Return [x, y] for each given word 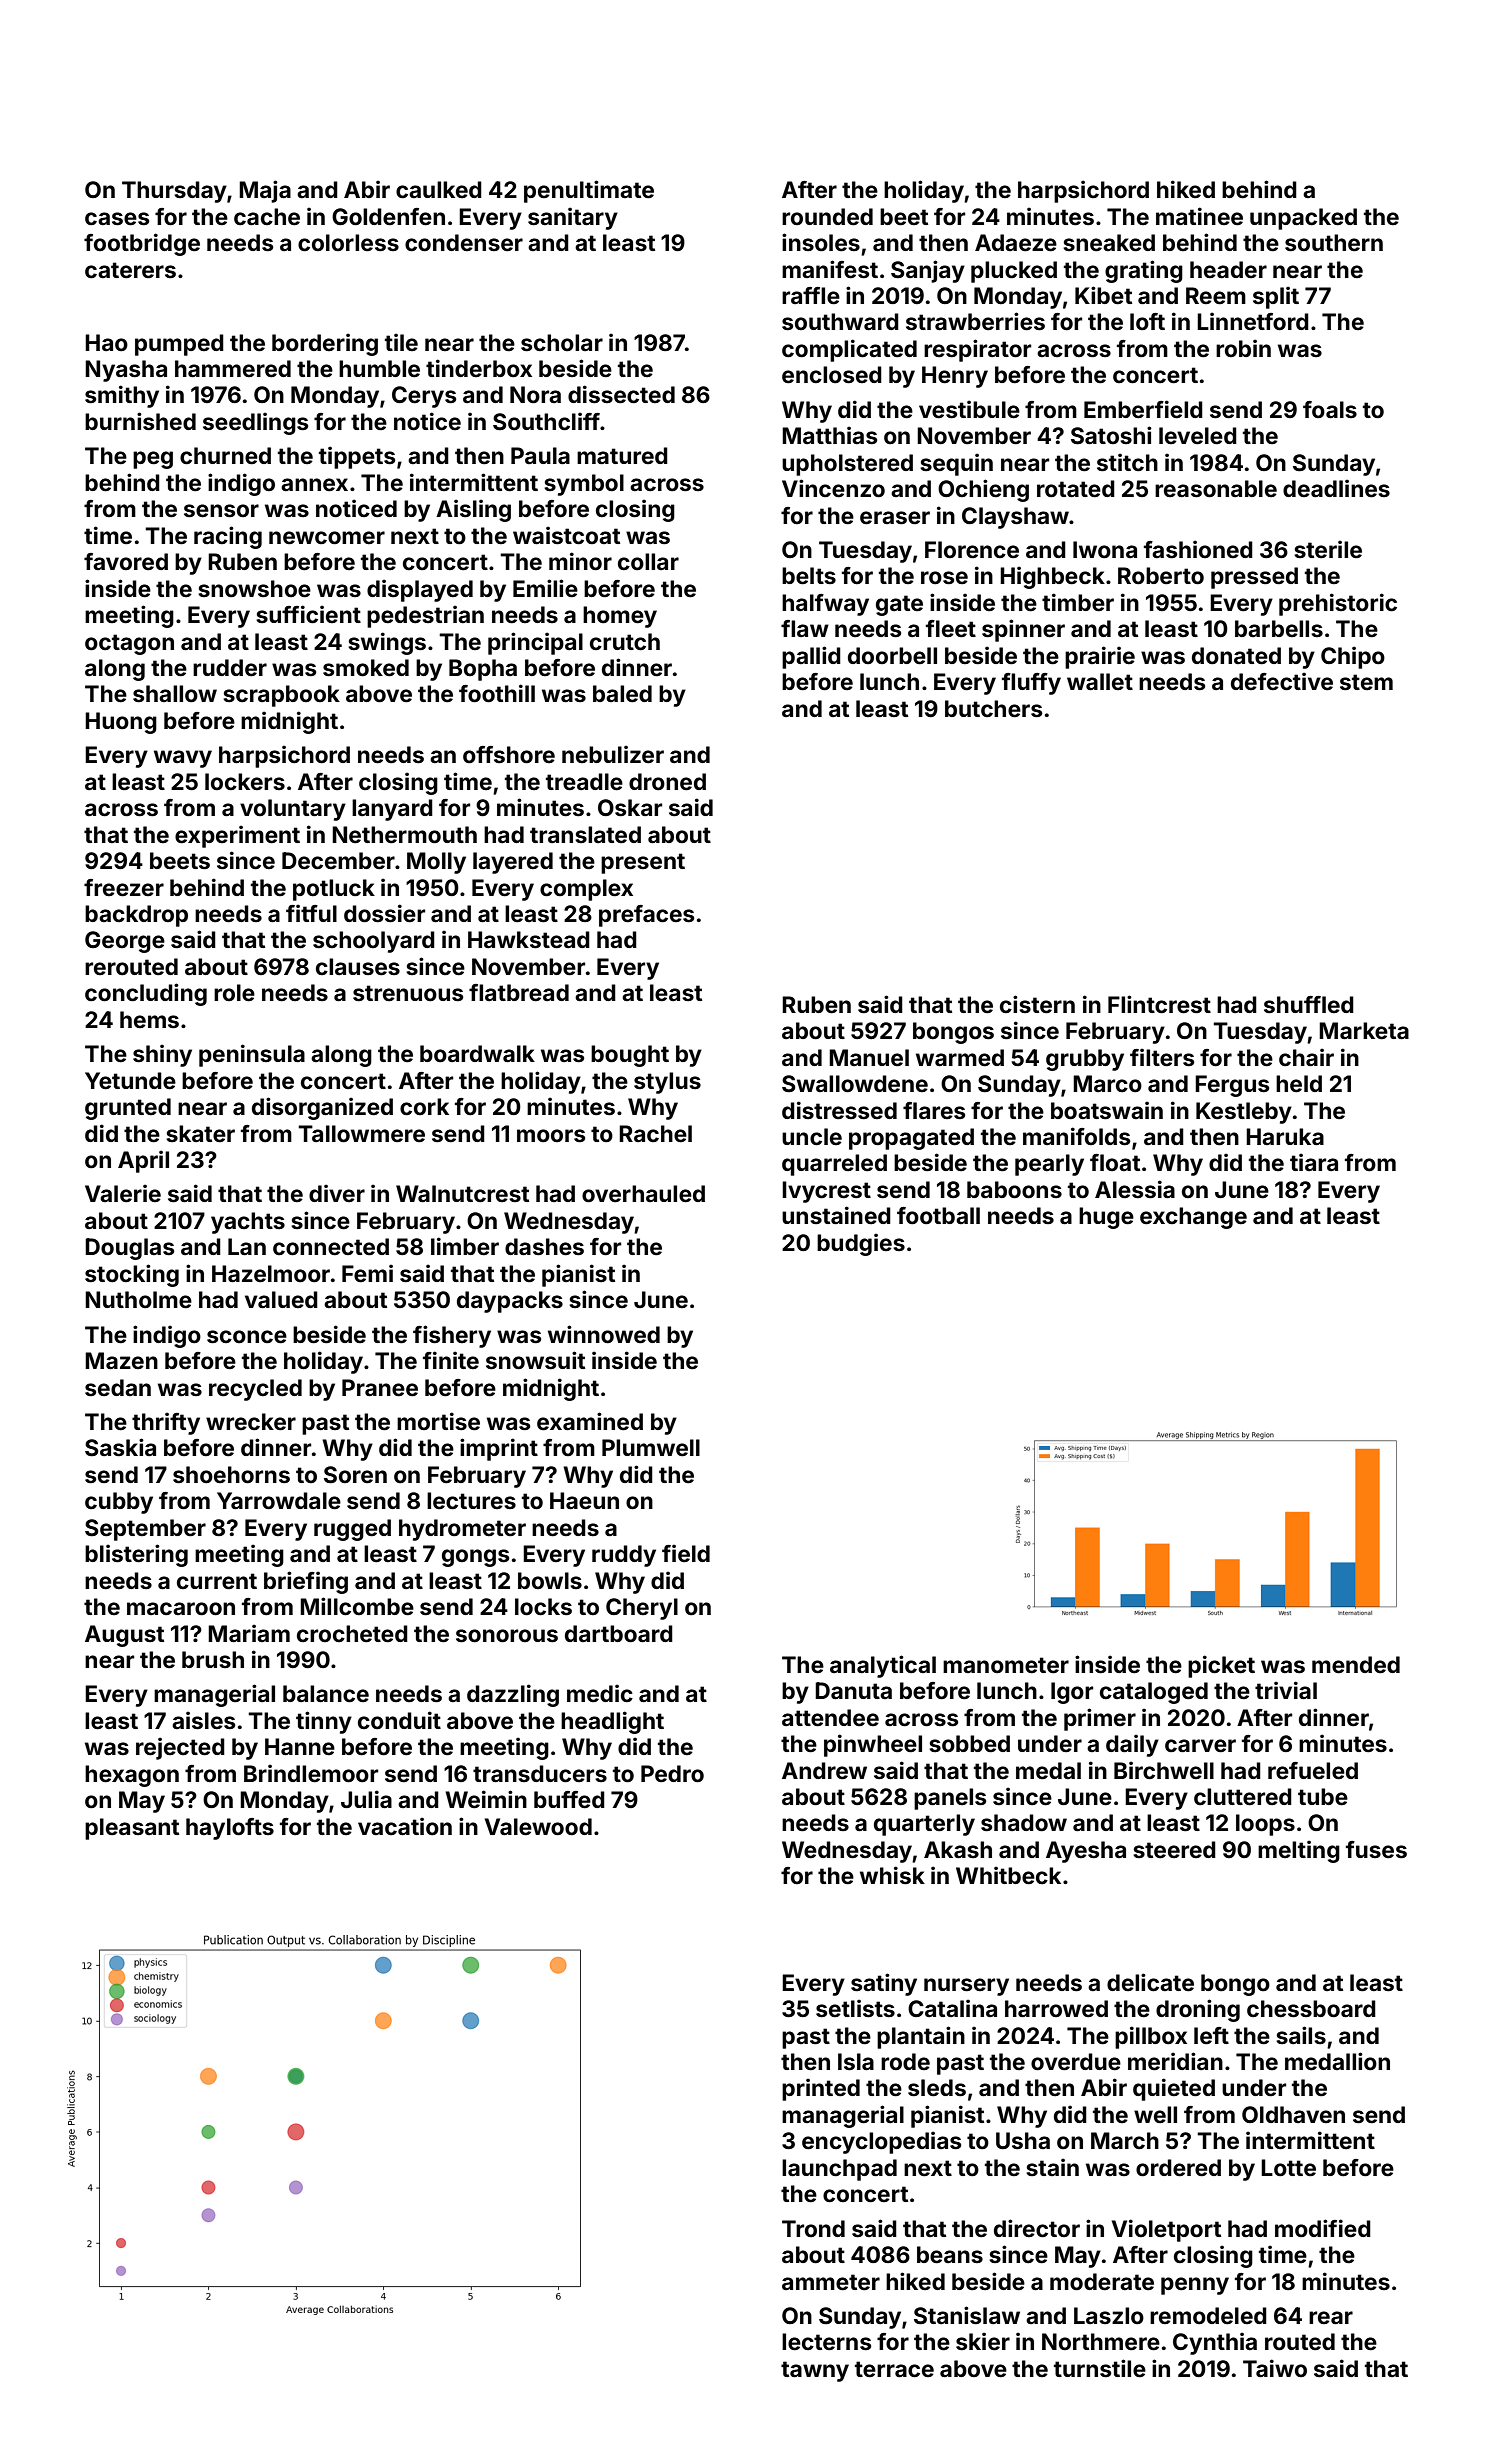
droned [667, 782]
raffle [811, 296]
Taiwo [1275, 2368]
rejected [180, 1748]
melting [1299, 1851]
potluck [334, 890]
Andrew [824, 1771]
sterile [1328, 549]
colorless [348, 243]
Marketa [1364, 1031]
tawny [815, 2371]
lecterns [826, 2342]
